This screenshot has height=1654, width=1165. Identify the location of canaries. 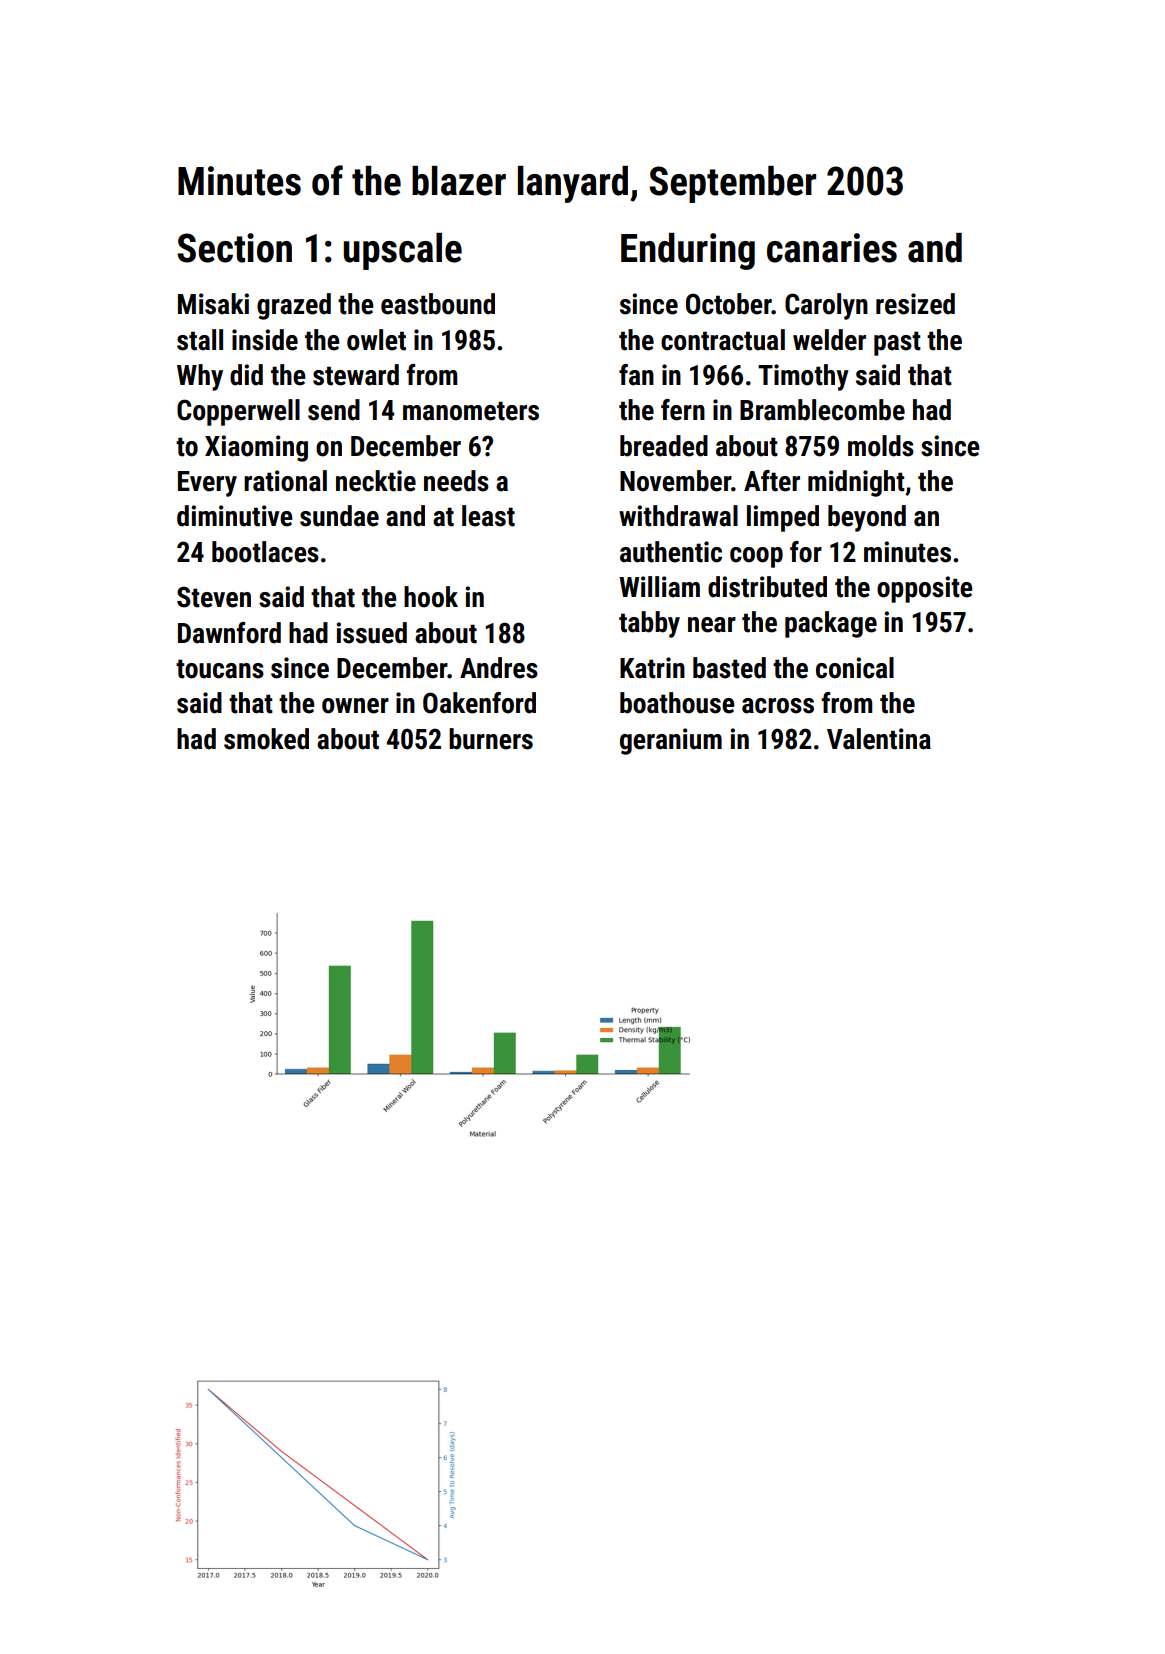
(832, 248).
